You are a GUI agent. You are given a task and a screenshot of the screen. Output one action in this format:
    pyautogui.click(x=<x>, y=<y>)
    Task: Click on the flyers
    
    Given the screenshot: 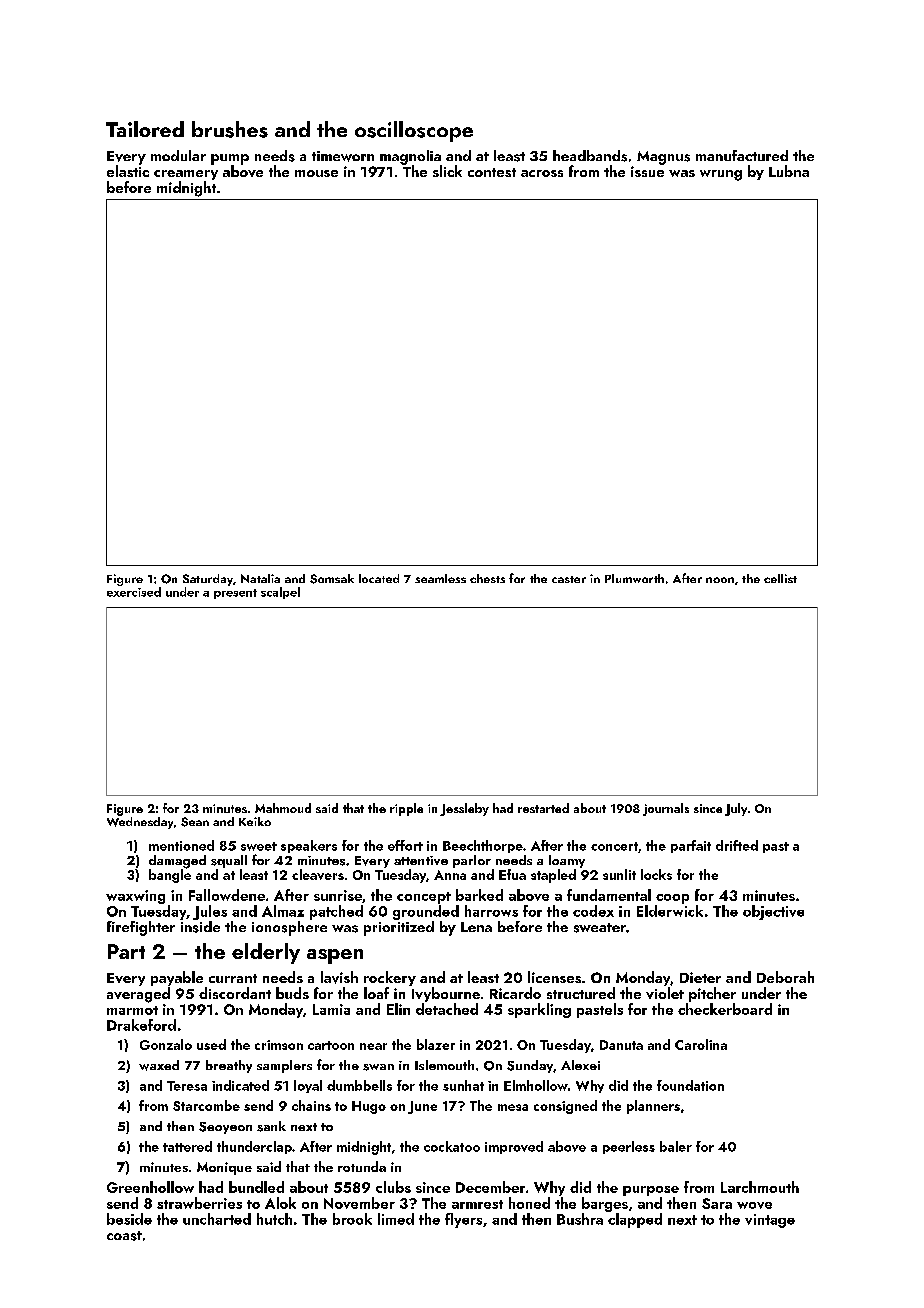 What is the action you would take?
    pyautogui.click(x=463, y=1220)
